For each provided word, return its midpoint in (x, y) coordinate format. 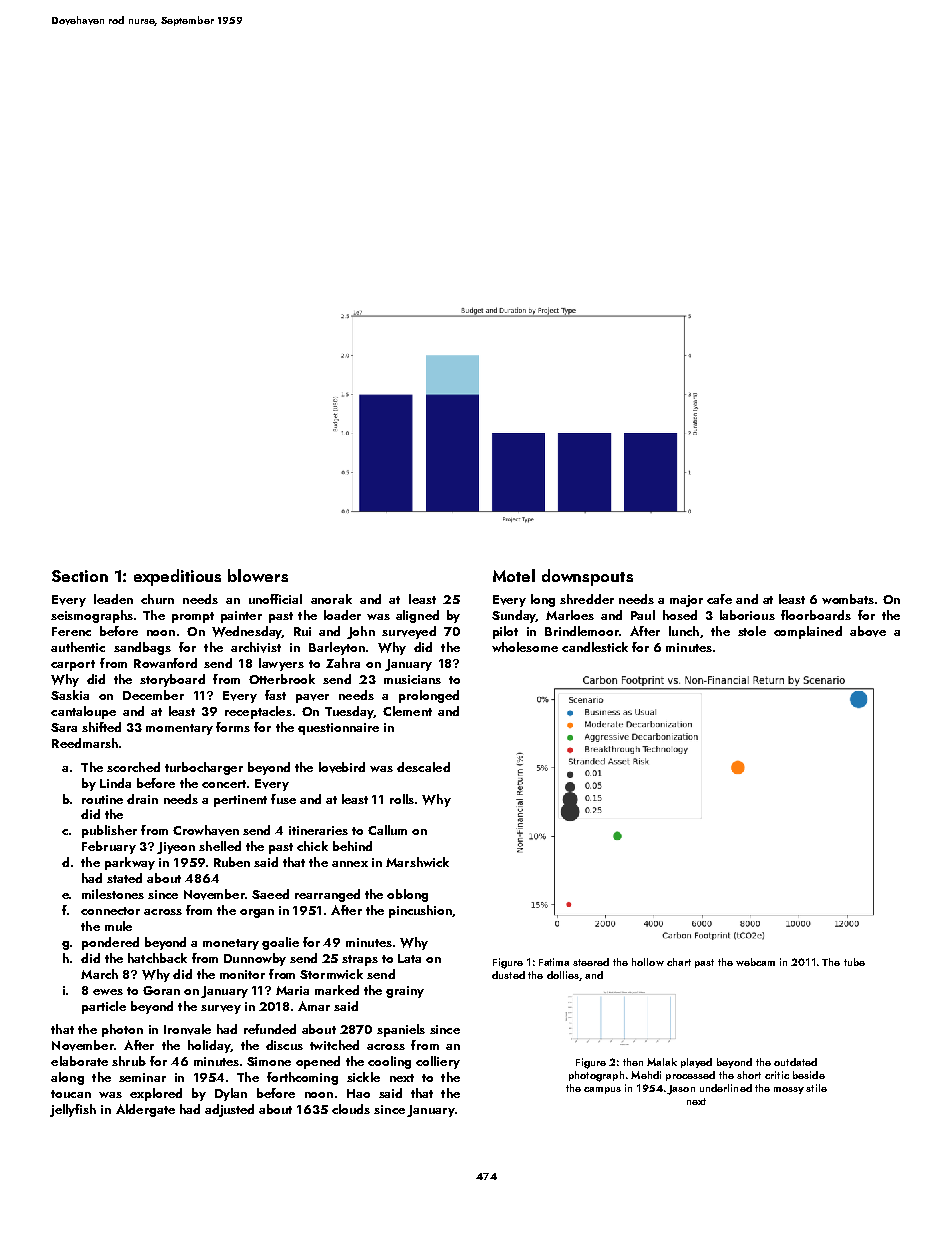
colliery (438, 1062)
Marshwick (417, 862)
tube (854, 962)
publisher (109, 831)
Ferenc (71, 631)
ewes (108, 992)
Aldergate (145, 1110)
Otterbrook (282, 679)
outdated (795, 1062)
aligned (417, 616)
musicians (412, 679)
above (868, 631)
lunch (684, 631)
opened (318, 1062)
